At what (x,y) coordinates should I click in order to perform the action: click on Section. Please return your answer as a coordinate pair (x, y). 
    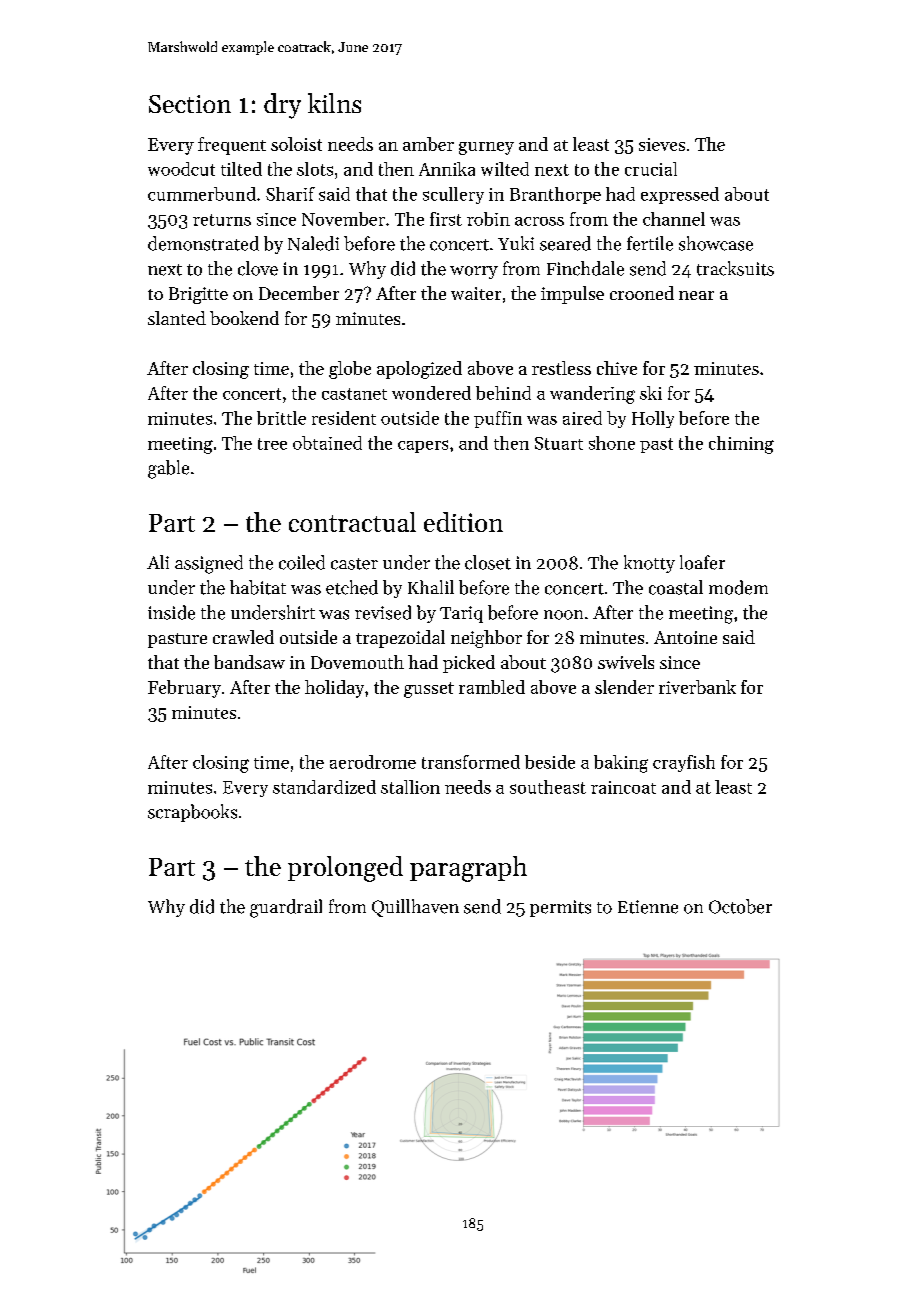
    Looking at the image, I should click on (190, 104).
